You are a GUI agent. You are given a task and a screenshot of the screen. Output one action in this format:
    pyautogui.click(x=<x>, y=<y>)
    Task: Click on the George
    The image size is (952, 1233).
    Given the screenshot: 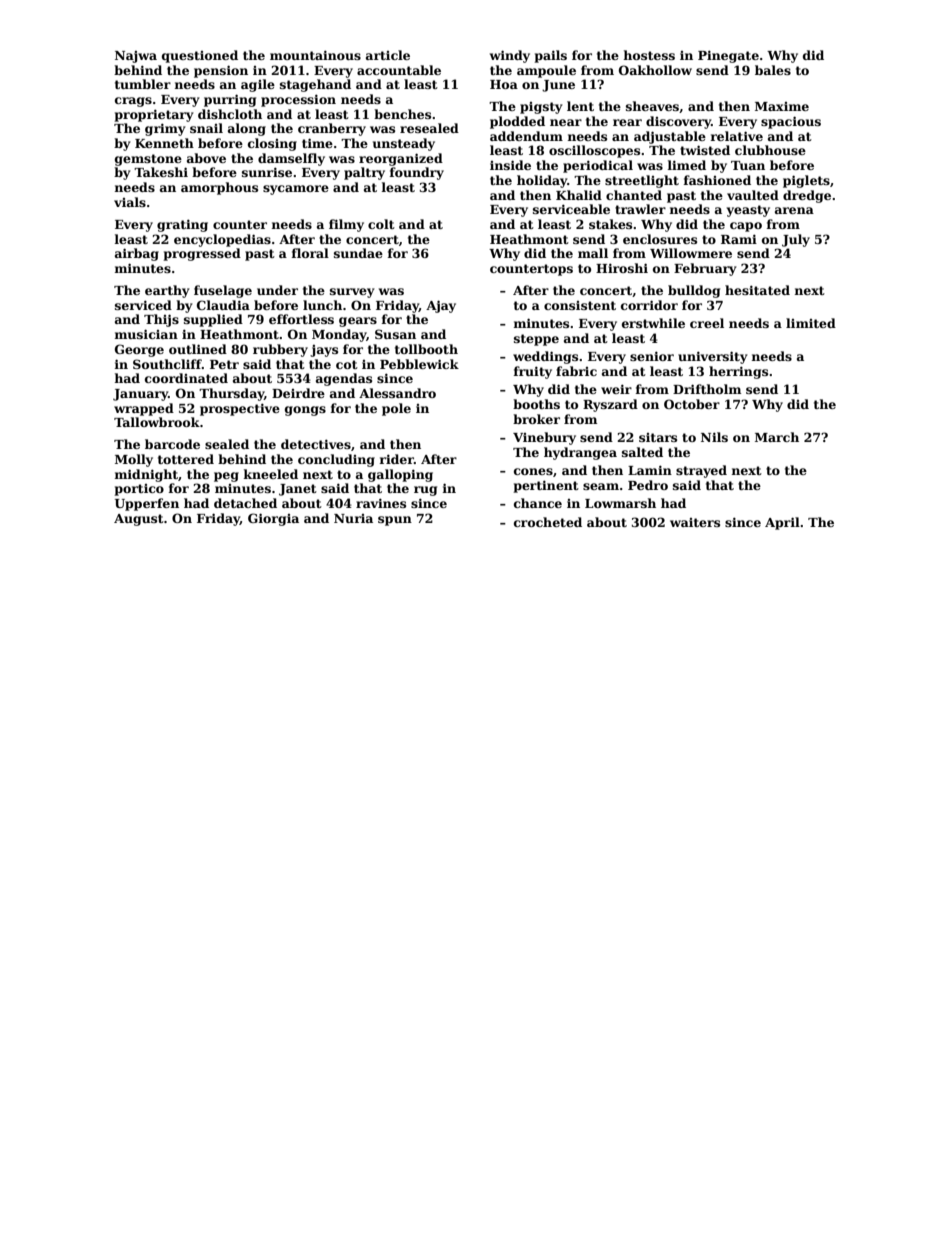 What is the action you would take?
    pyautogui.click(x=139, y=350)
